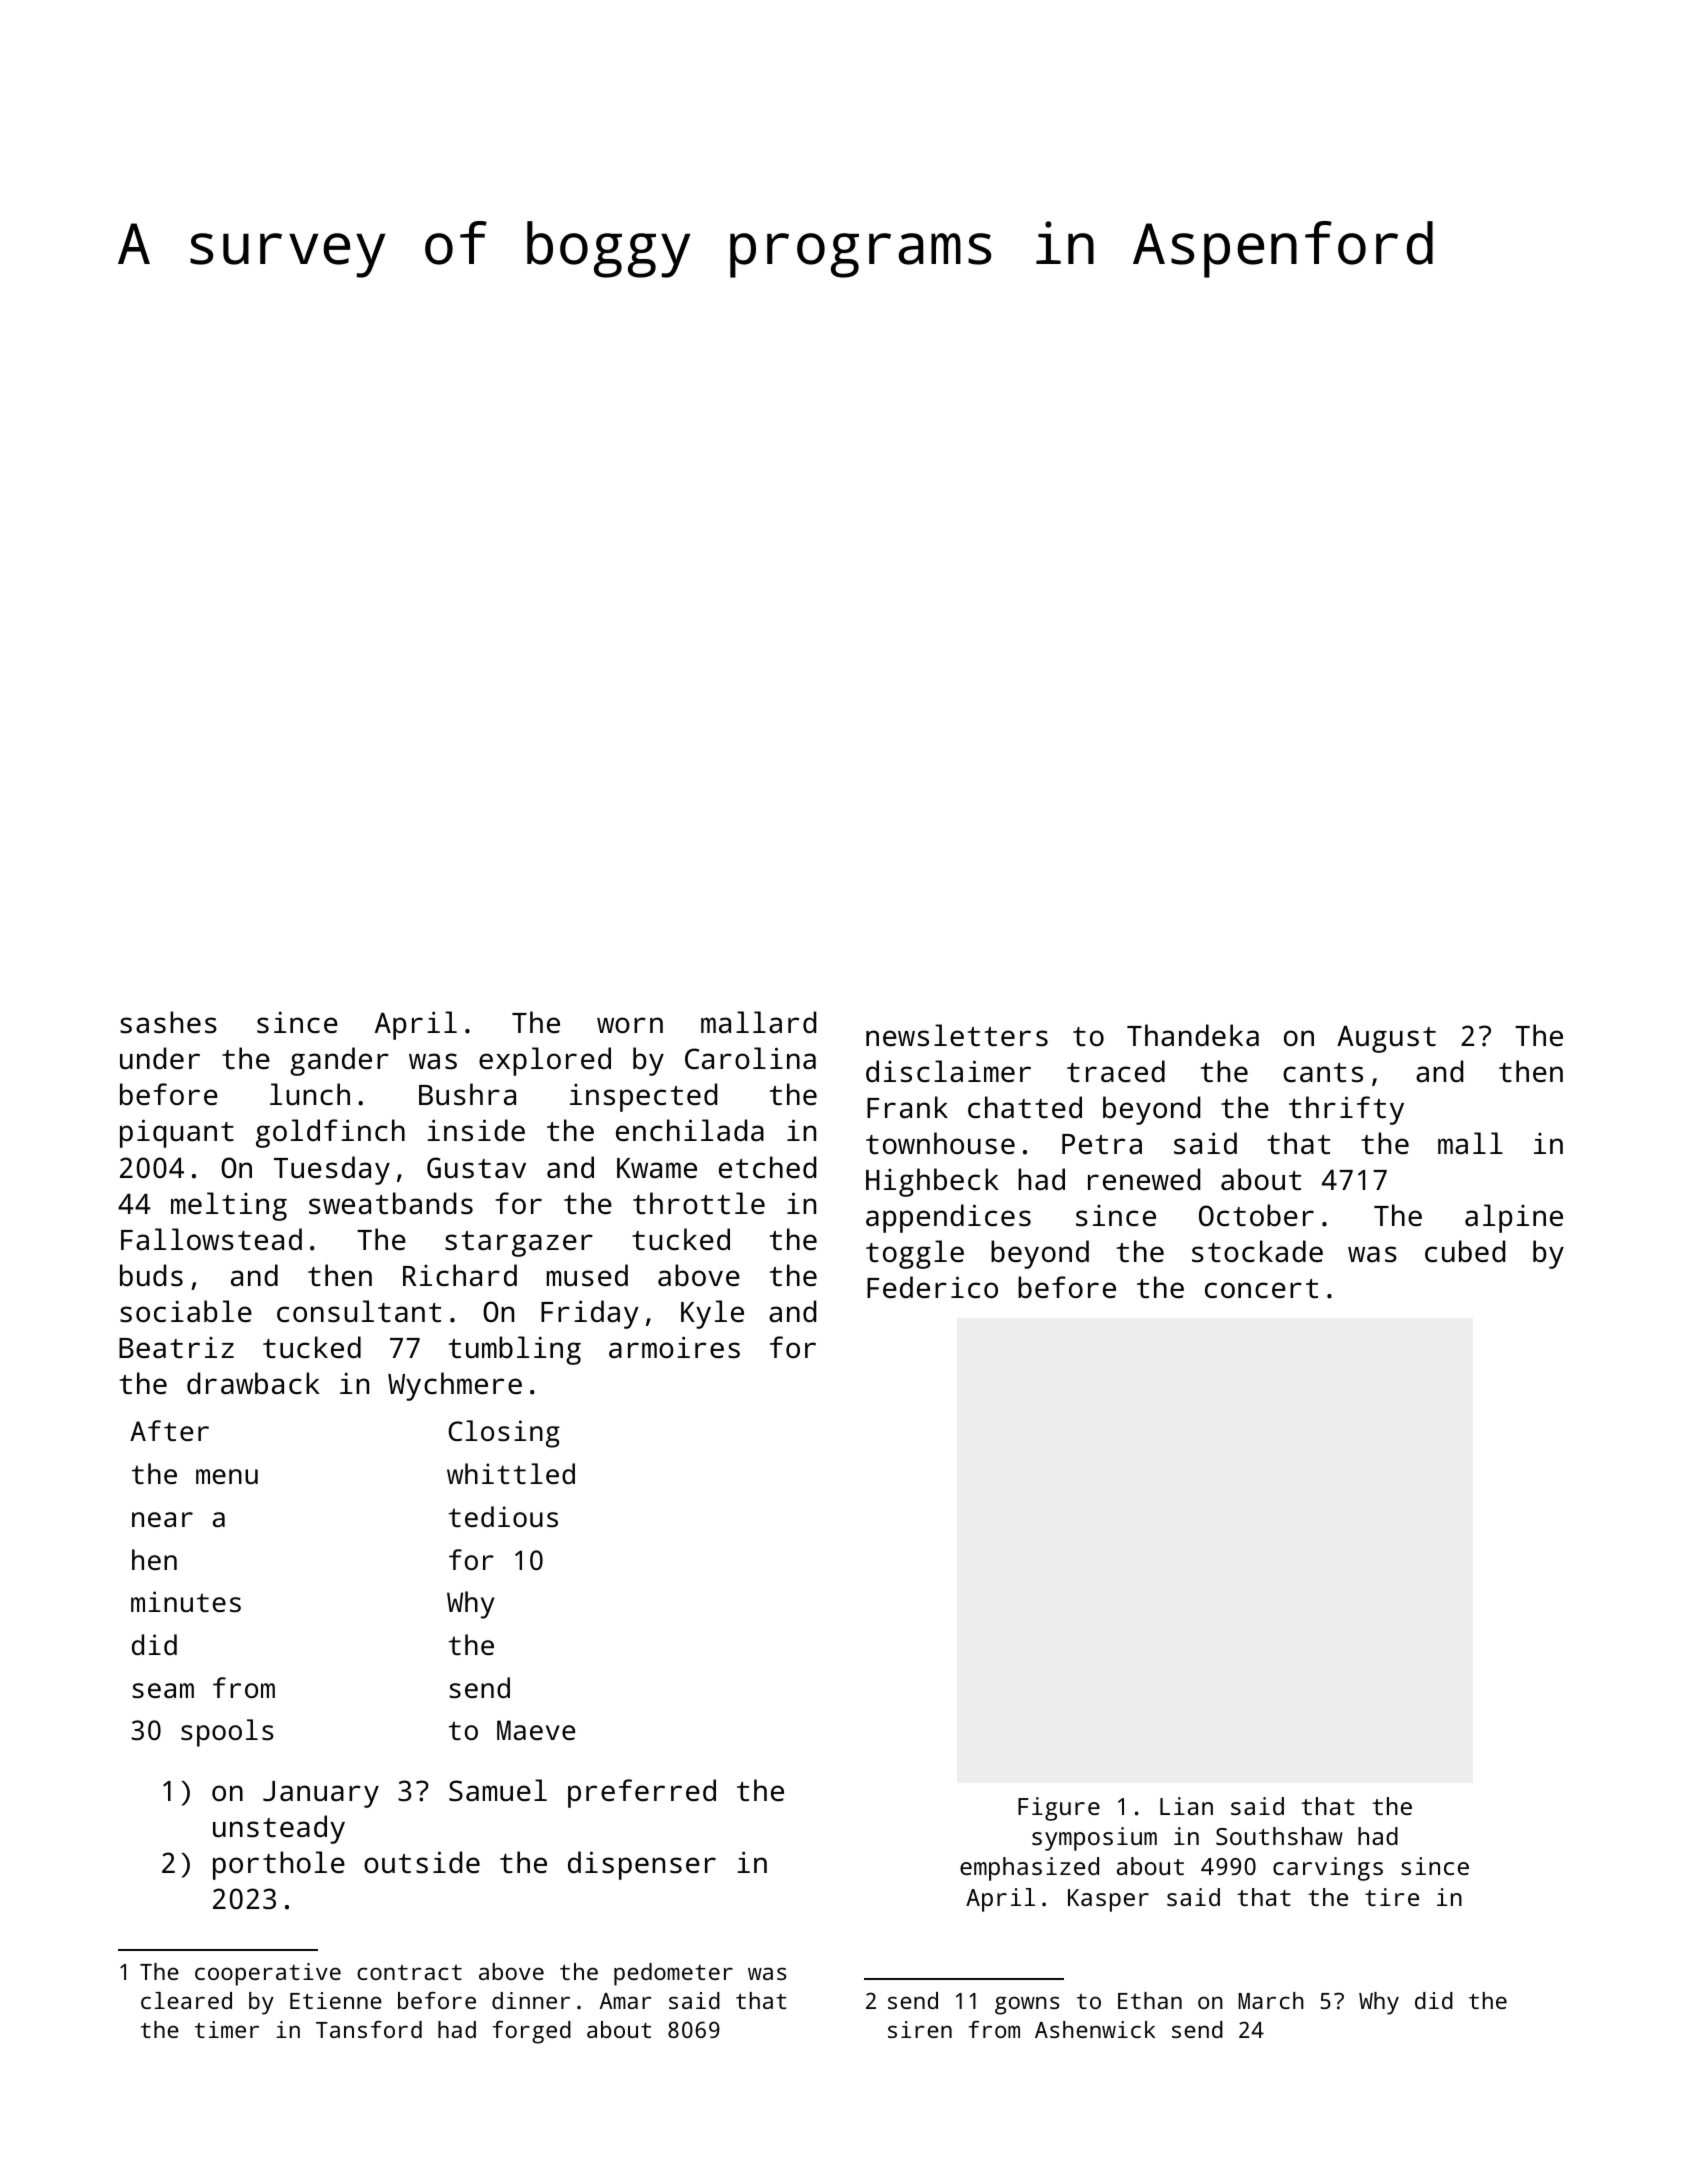 This screenshot has height=2178, width=1683. Describe the element at coordinates (163, 1691) in the screenshot. I see `seam` at that location.
